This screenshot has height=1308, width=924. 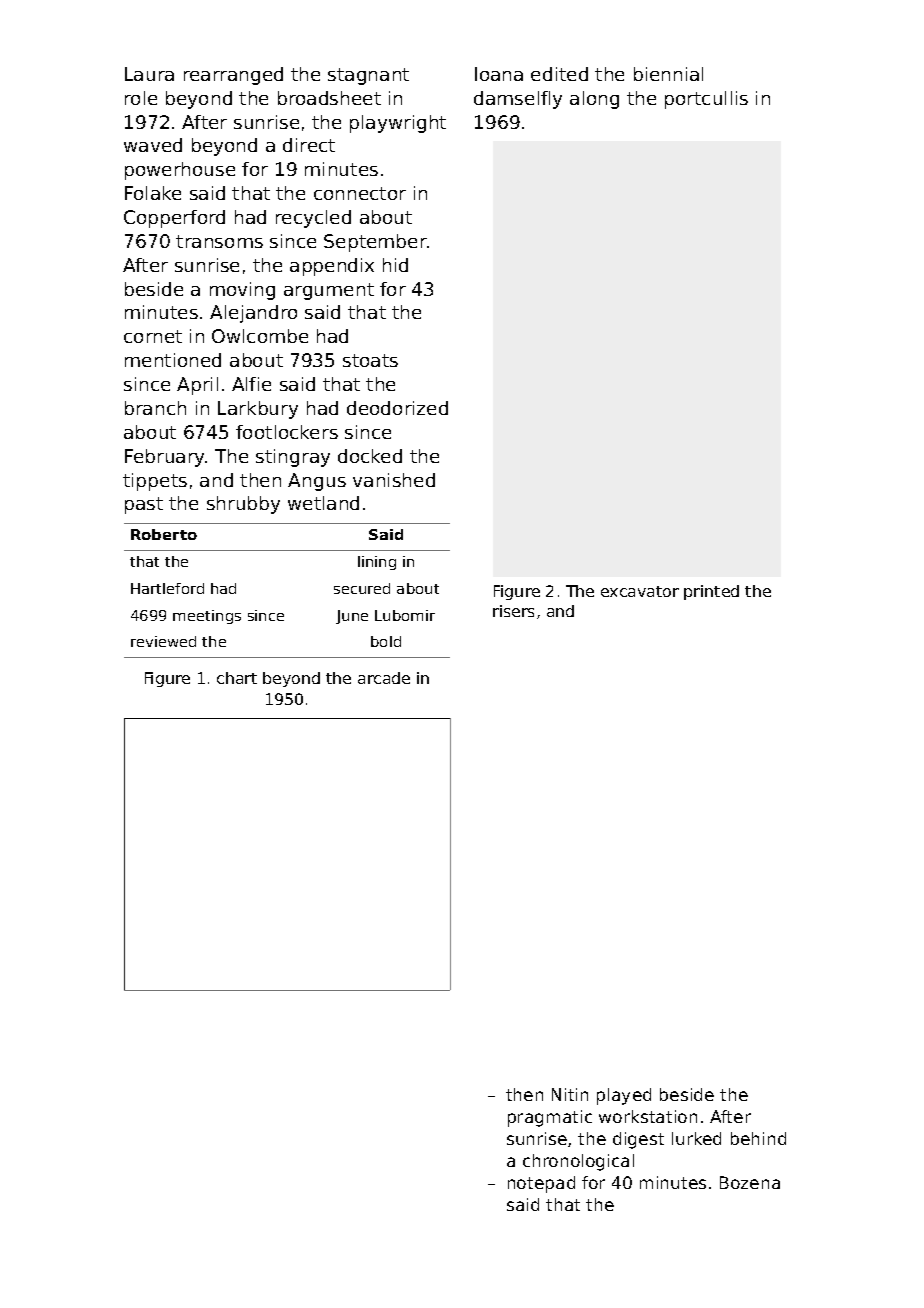 What do you see at coordinates (578, 1162) in the screenshot?
I see `chronological` at bounding box center [578, 1162].
